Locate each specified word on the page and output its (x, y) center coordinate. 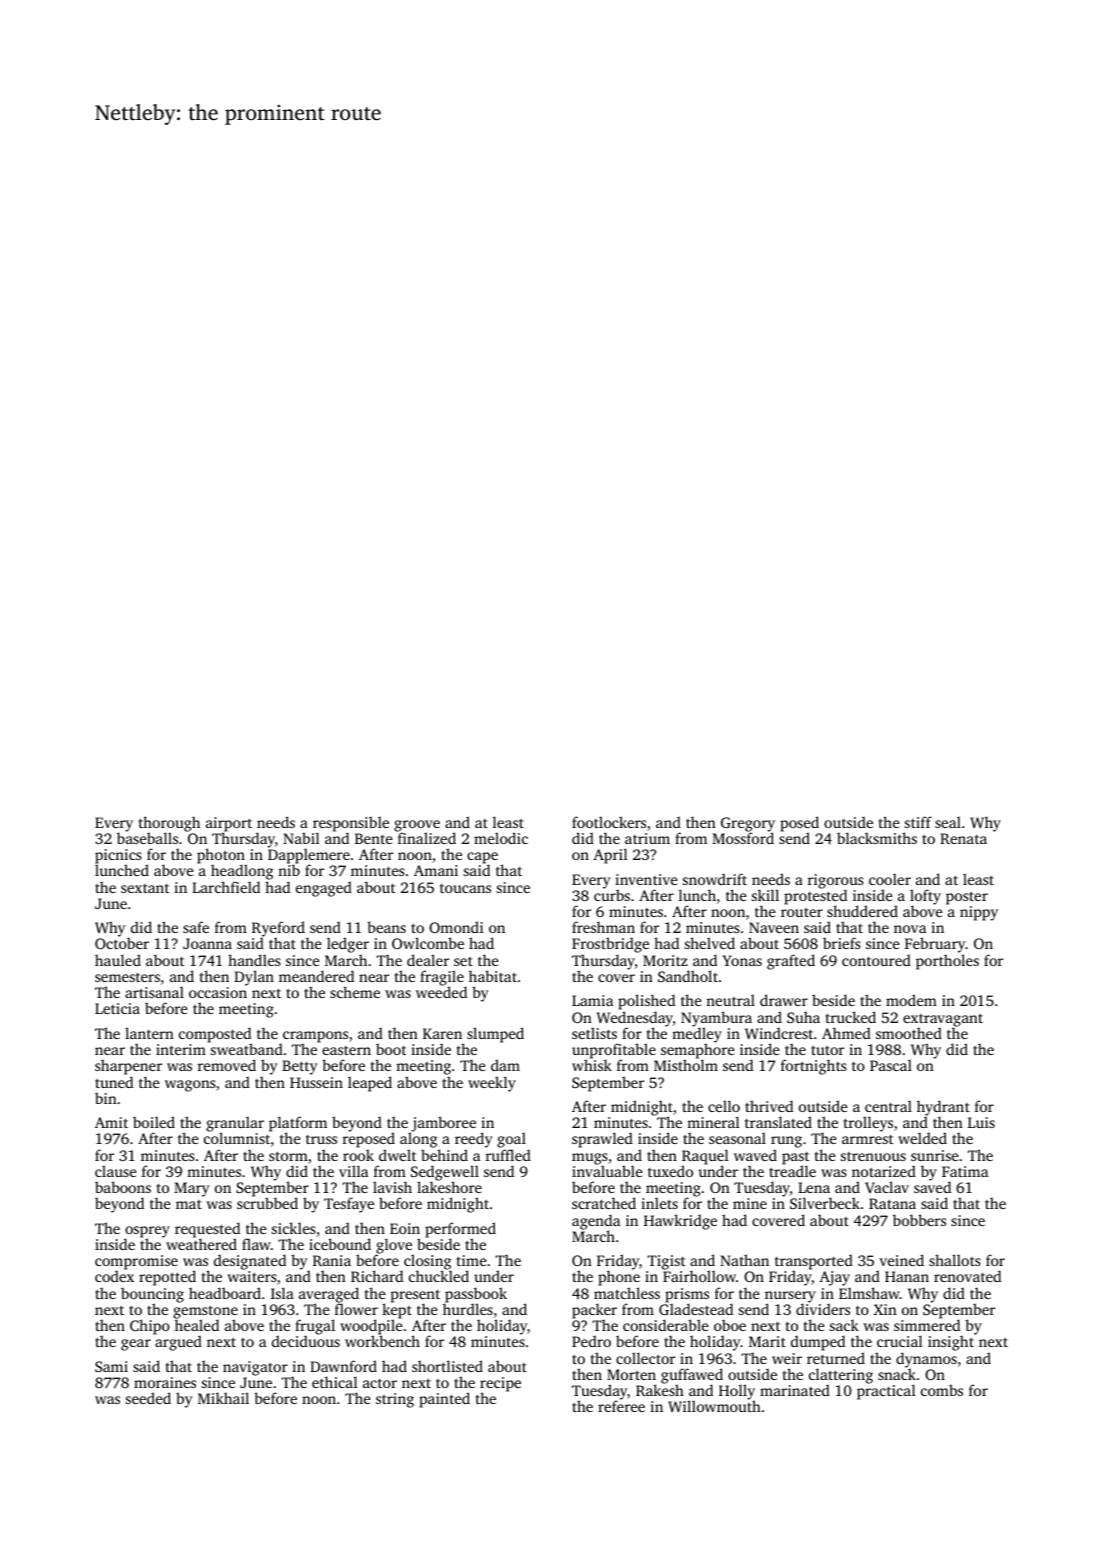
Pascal (891, 1065)
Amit (111, 1122)
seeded (148, 1398)
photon (222, 856)
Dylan (254, 978)
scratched (604, 1203)
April (610, 856)
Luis (981, 1122)
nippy (979, 913)
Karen (442, 1033)
